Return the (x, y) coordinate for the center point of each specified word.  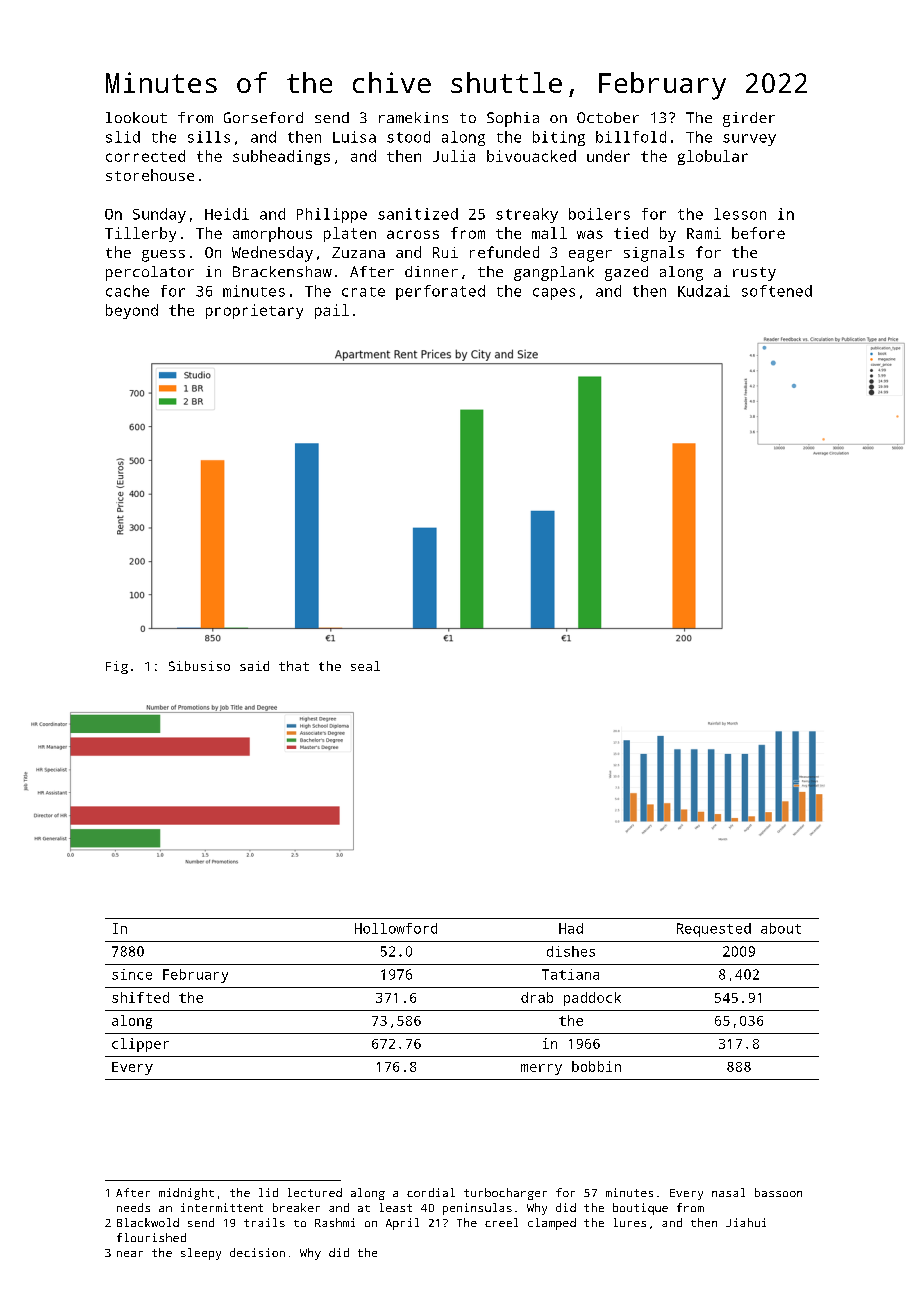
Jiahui (746, 1222)
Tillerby (140, 234)
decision (257, 1252)
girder (749, 119)
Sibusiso (199, 666)
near (130, 1254)
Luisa (354, 137)
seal (365, 666)
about (781, 928)
